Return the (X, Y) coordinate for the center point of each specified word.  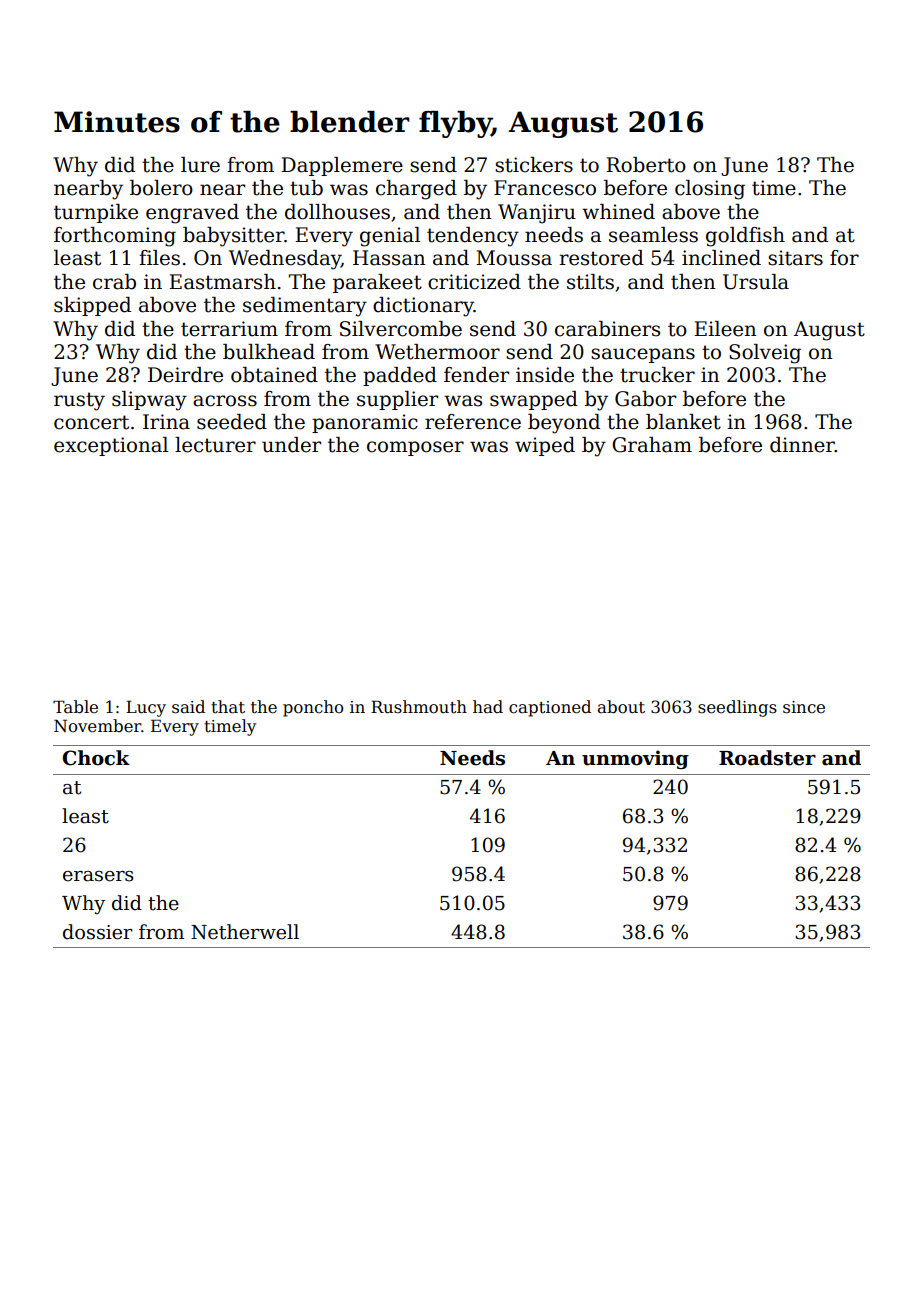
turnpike (96, 213)
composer (415, 448)
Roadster (767, 758)
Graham (652, 445)
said (188, 707)
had (488, 706)
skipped (92, 306)
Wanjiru (537, 214)
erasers (98, 876)
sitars (795, 258)
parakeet (377, 283)
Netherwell (245, 932)
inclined (721, 258)
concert (91, 422)
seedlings (737, 708)
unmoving (635, 759)
